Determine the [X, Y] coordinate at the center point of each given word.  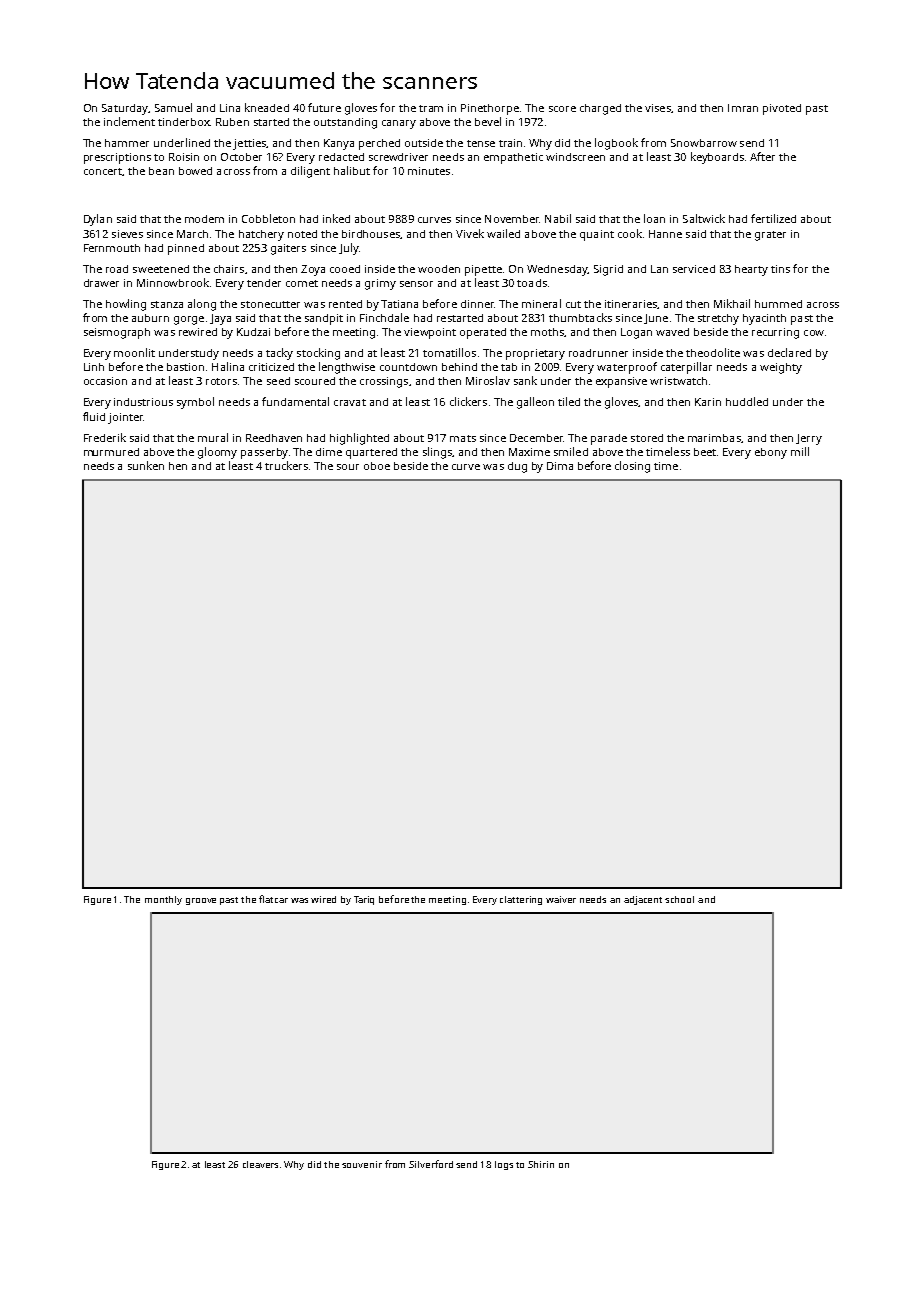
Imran [743, 108]
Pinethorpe [490, 109]
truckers [286, 465]
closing [632, 467]
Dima [560, 466]
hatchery [261, 235]
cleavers [260, 1164]
